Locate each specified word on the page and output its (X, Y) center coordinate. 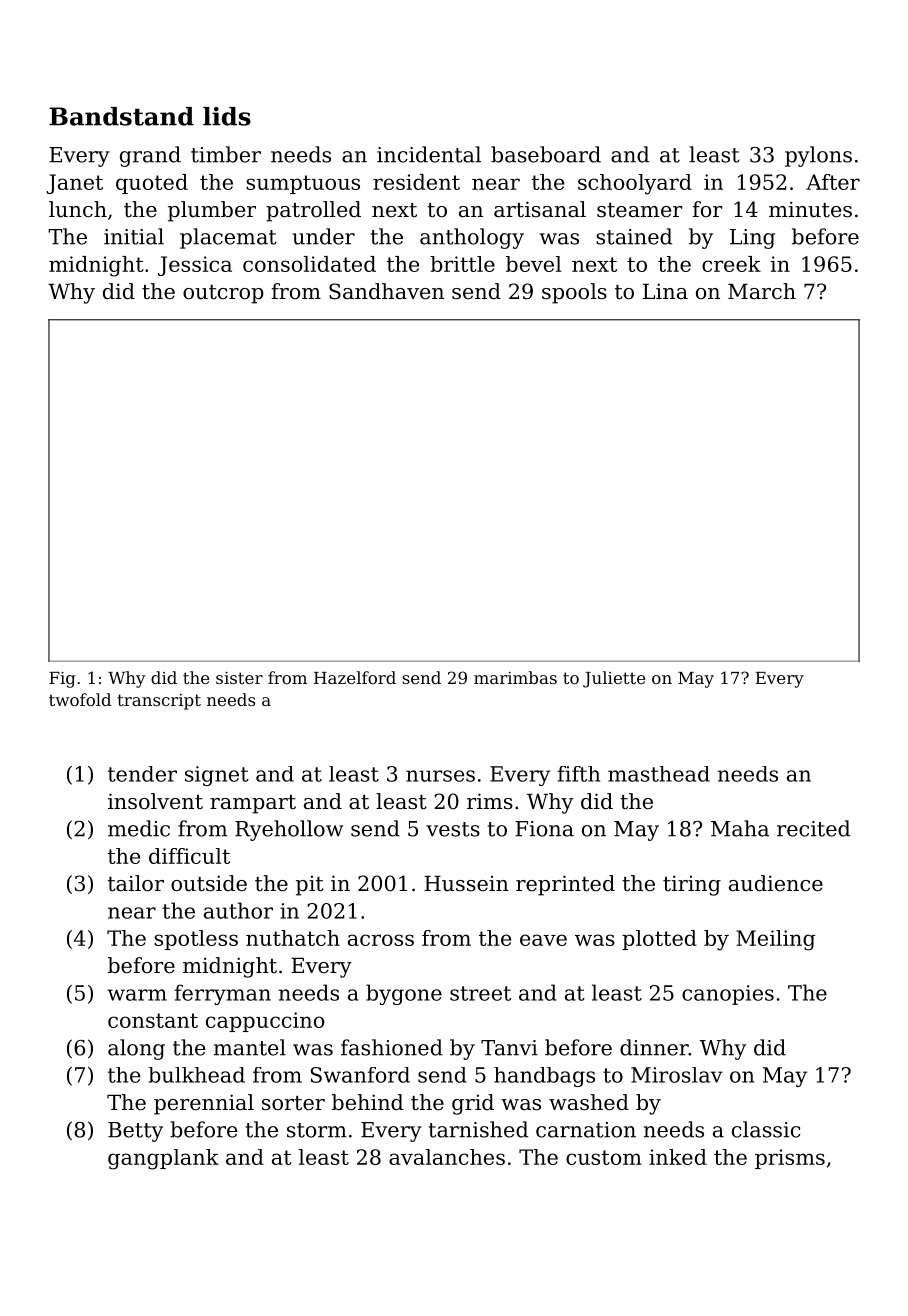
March (762, 291)
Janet (74, 184)
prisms (790, 1159)
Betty (135, 1132)
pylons (818, 156)
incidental (429, 154)
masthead (659, 774)
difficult (189, 856)
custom (604, 1157)
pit (310, 886)
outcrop (223, 294)
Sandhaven (386, 291)
